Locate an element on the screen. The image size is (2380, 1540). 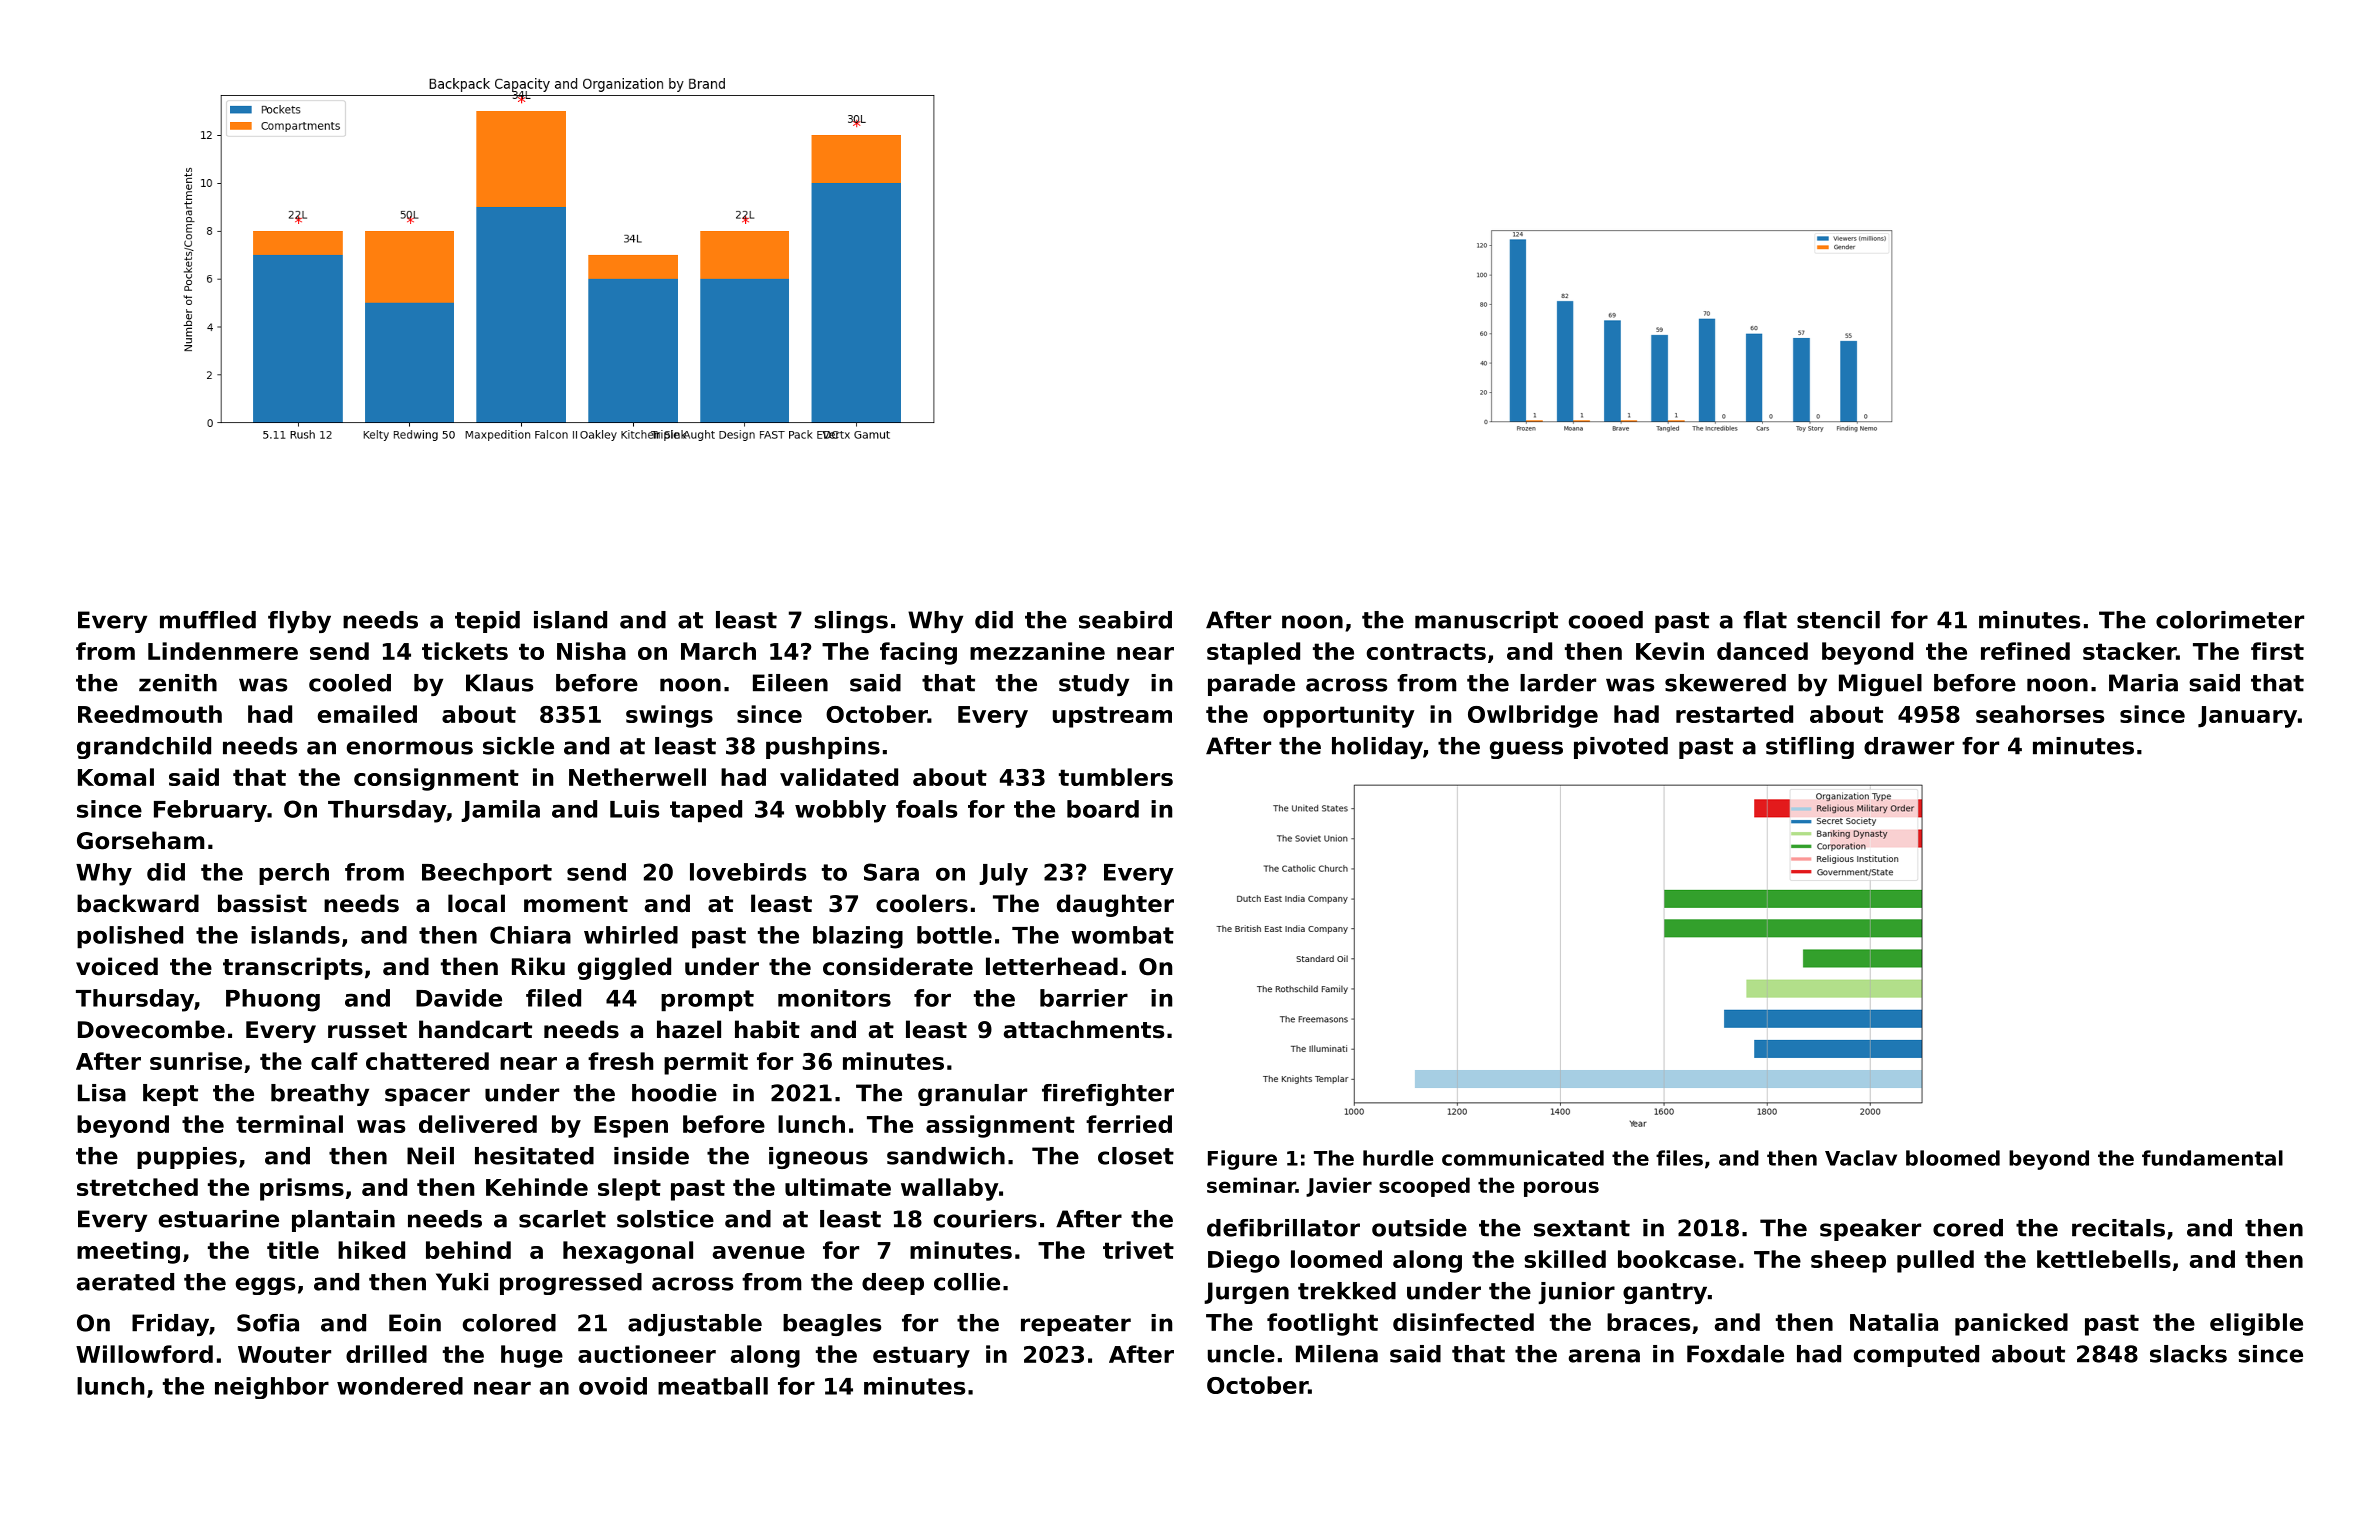
kept is located at coordinates (170, 1095).
